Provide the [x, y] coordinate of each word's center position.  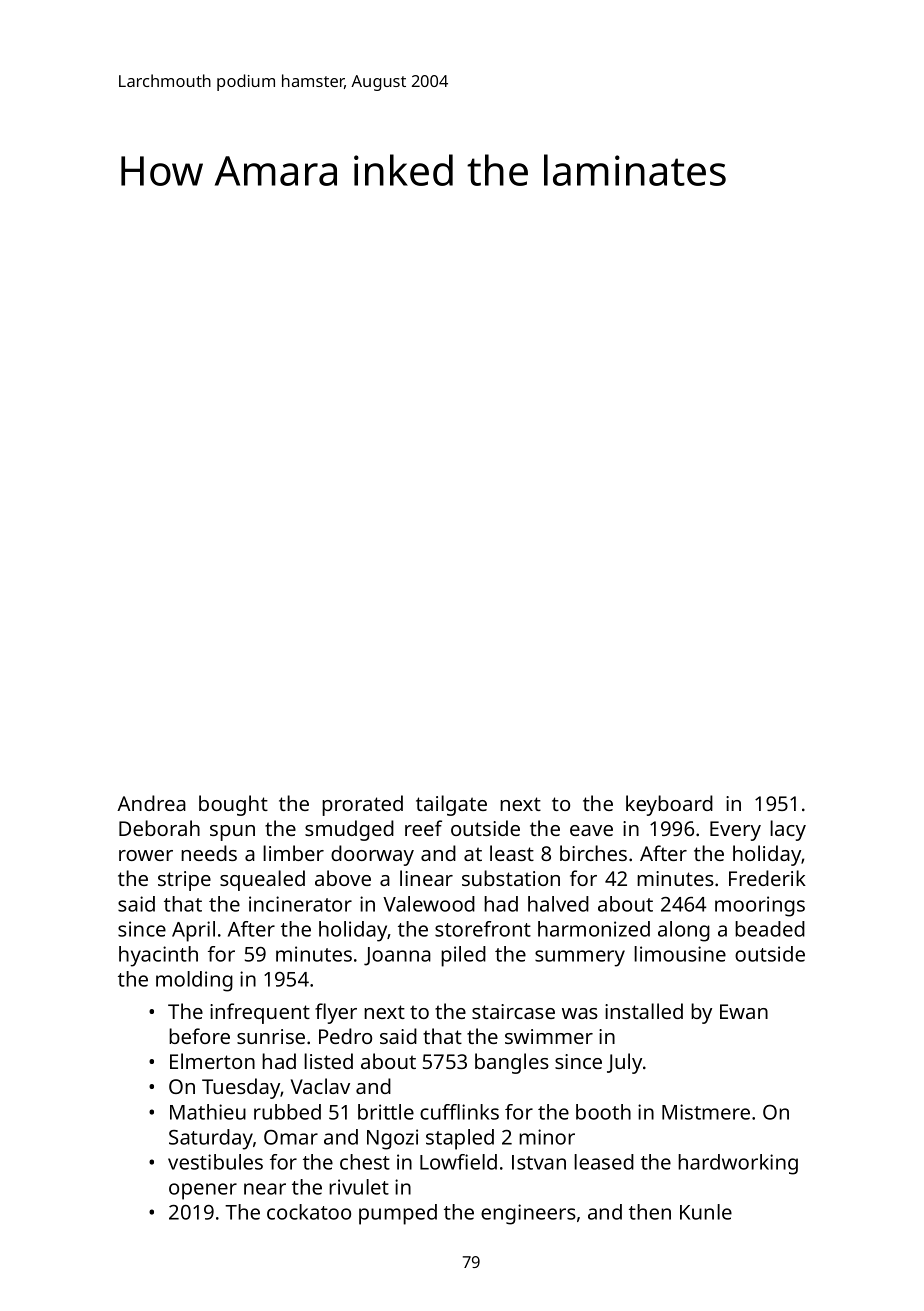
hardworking [738, 1164]
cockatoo [309, 1212]
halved [558, 904]
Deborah [159, 828]
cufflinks [459, 1112]
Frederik [767, 878]
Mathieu [208, 1112]
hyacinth [158, 956]
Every [735, 831]
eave [591, 830]
